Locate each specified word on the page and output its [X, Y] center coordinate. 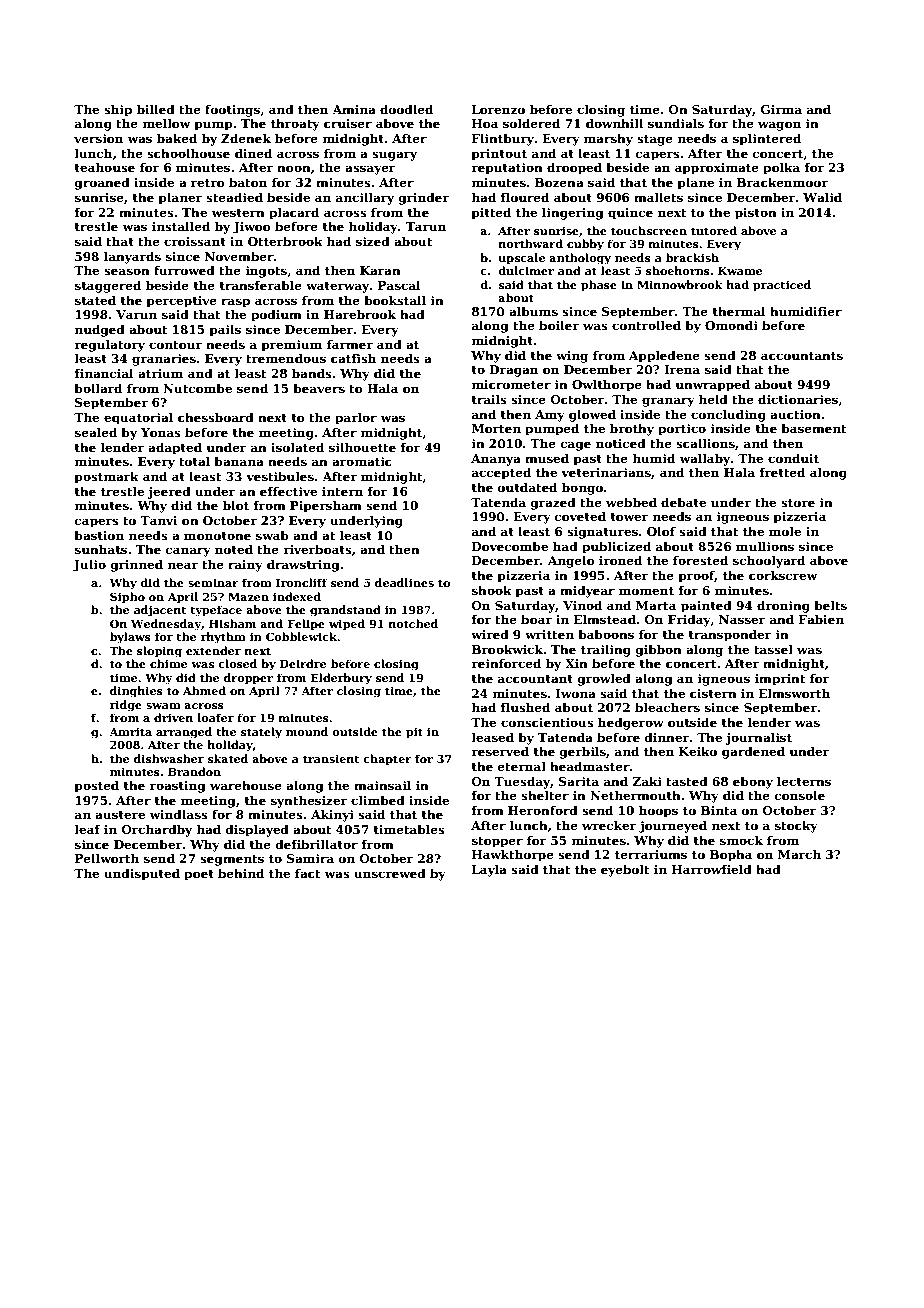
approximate [717, 169]
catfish [353, 358]
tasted [687, 781]
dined [253, 153]
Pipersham [326, 506]
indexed [297, 596]
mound [307, 731]
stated [95, 300]
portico [682, 430]
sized [373, 241]
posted [97, 786]
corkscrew [783, 575]
